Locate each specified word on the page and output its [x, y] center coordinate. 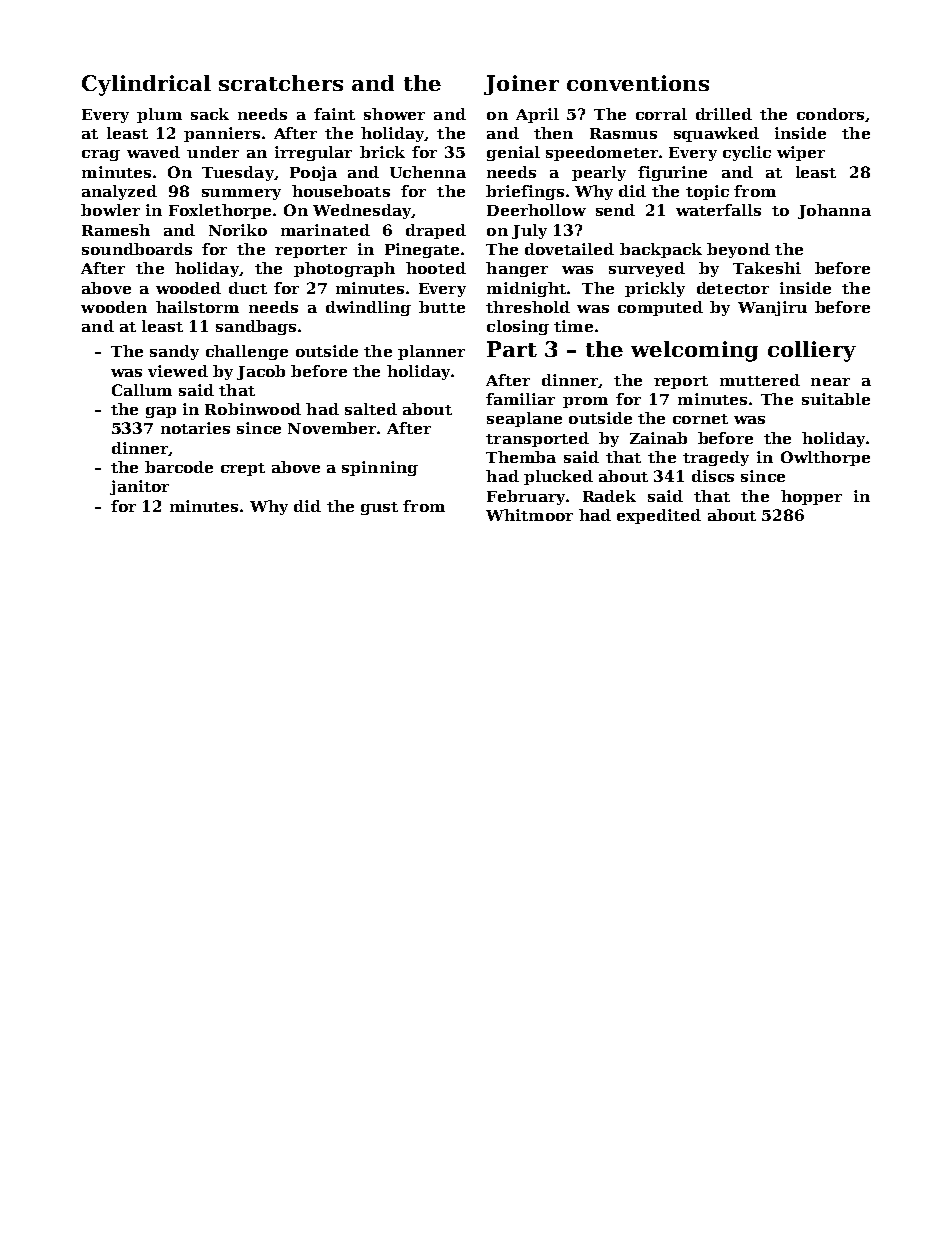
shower [394, 114]
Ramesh [116, 230]
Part [512, 349]
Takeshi [767, 268]
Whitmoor [529, 515]
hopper [811, 497]
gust [379, 508]
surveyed [647, 269]
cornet [700, 419]
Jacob [261, 372]
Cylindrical [146, 85]
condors [830, 114]
